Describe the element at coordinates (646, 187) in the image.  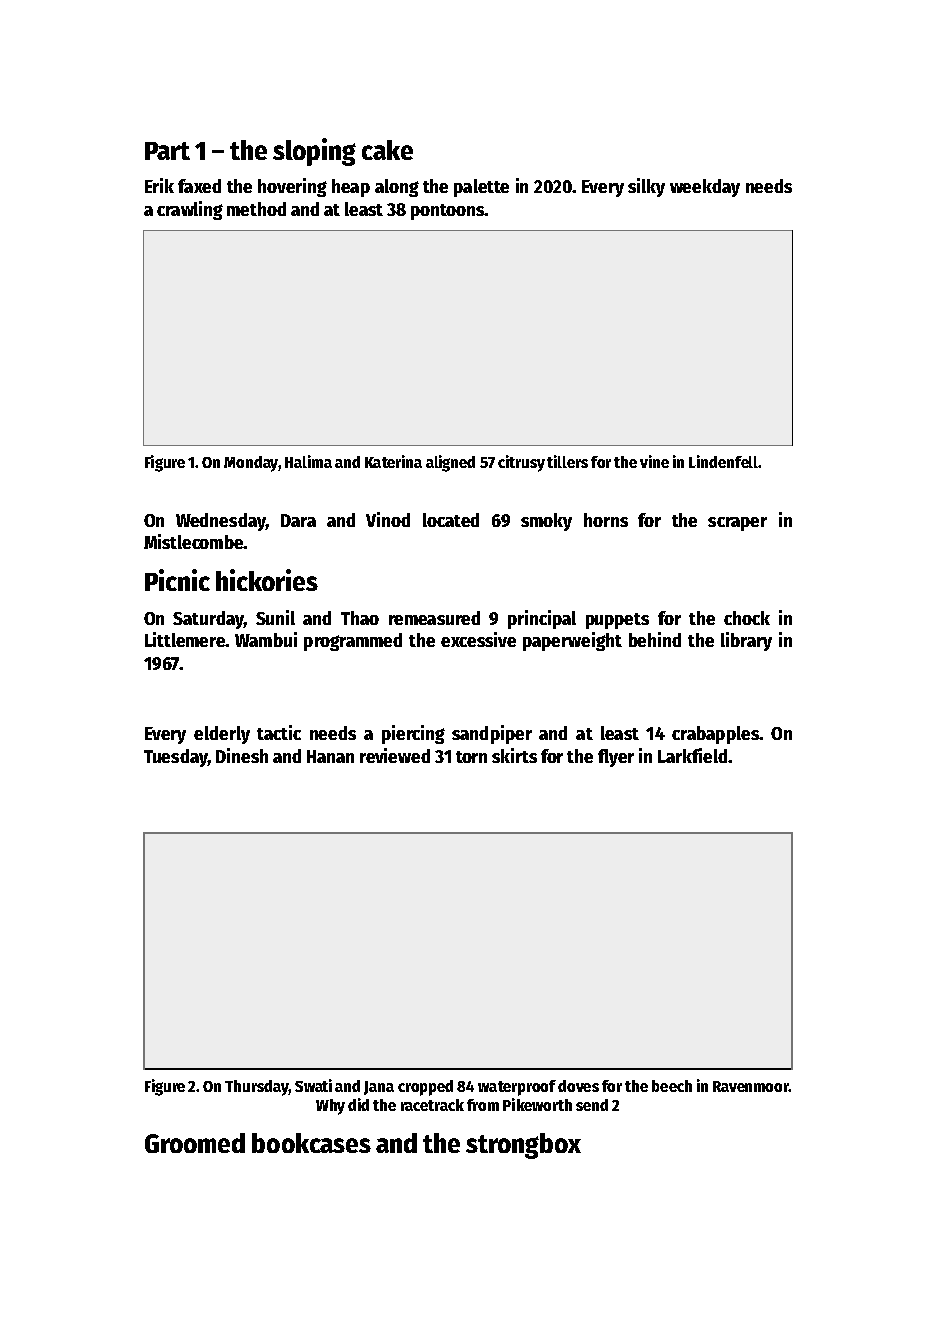
I see `silky` at that location.
